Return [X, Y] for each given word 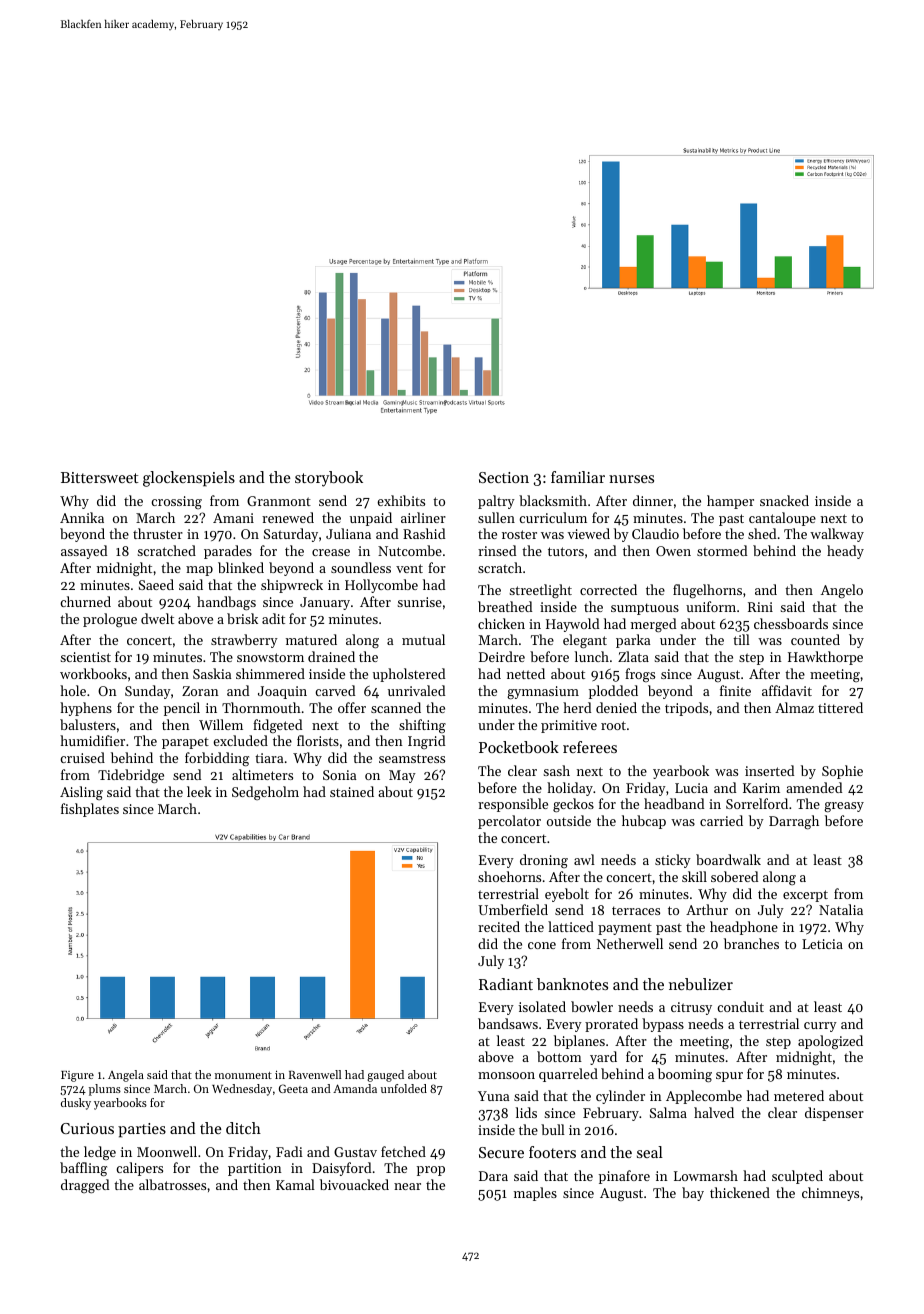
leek [199, 791]
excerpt [805, 896]
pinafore [624, 1177]
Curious [87, 1128]
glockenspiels [189, 479]
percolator [509, 822]
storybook [329, 479]
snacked [784, 500]
